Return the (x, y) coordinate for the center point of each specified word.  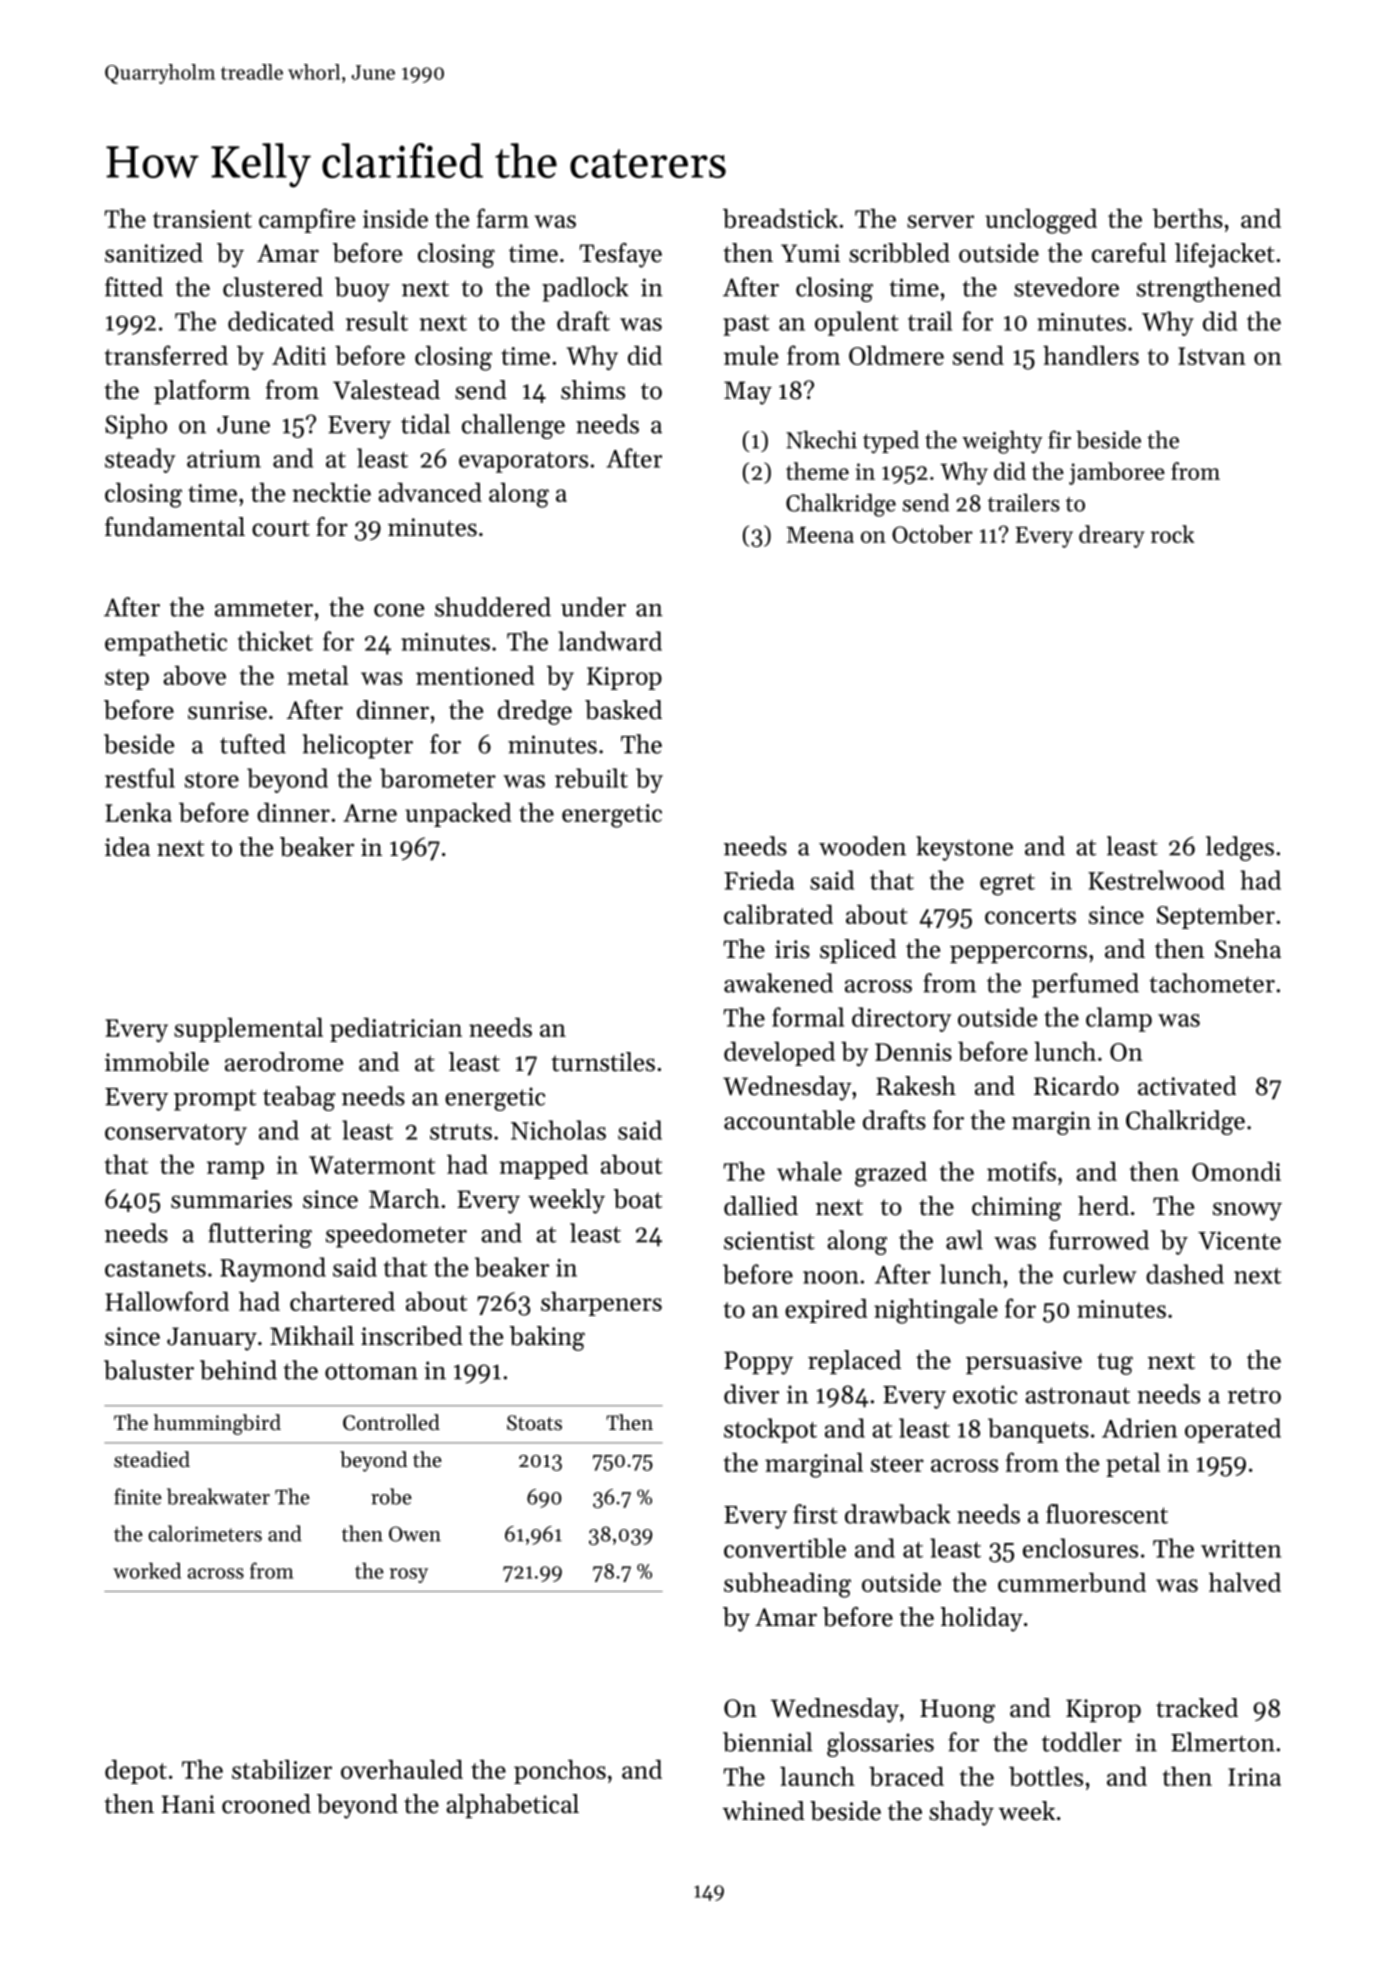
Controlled (391, 1422)
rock (1173, 534)
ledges (1240, 848)
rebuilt (591, 778)
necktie (331, 492)
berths (1188, 218)
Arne (370, 813)
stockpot (770, 1430)
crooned (266, 1804)
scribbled (899, 253)
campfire (307, 220)
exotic (985, 1394)
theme (817, 471)
